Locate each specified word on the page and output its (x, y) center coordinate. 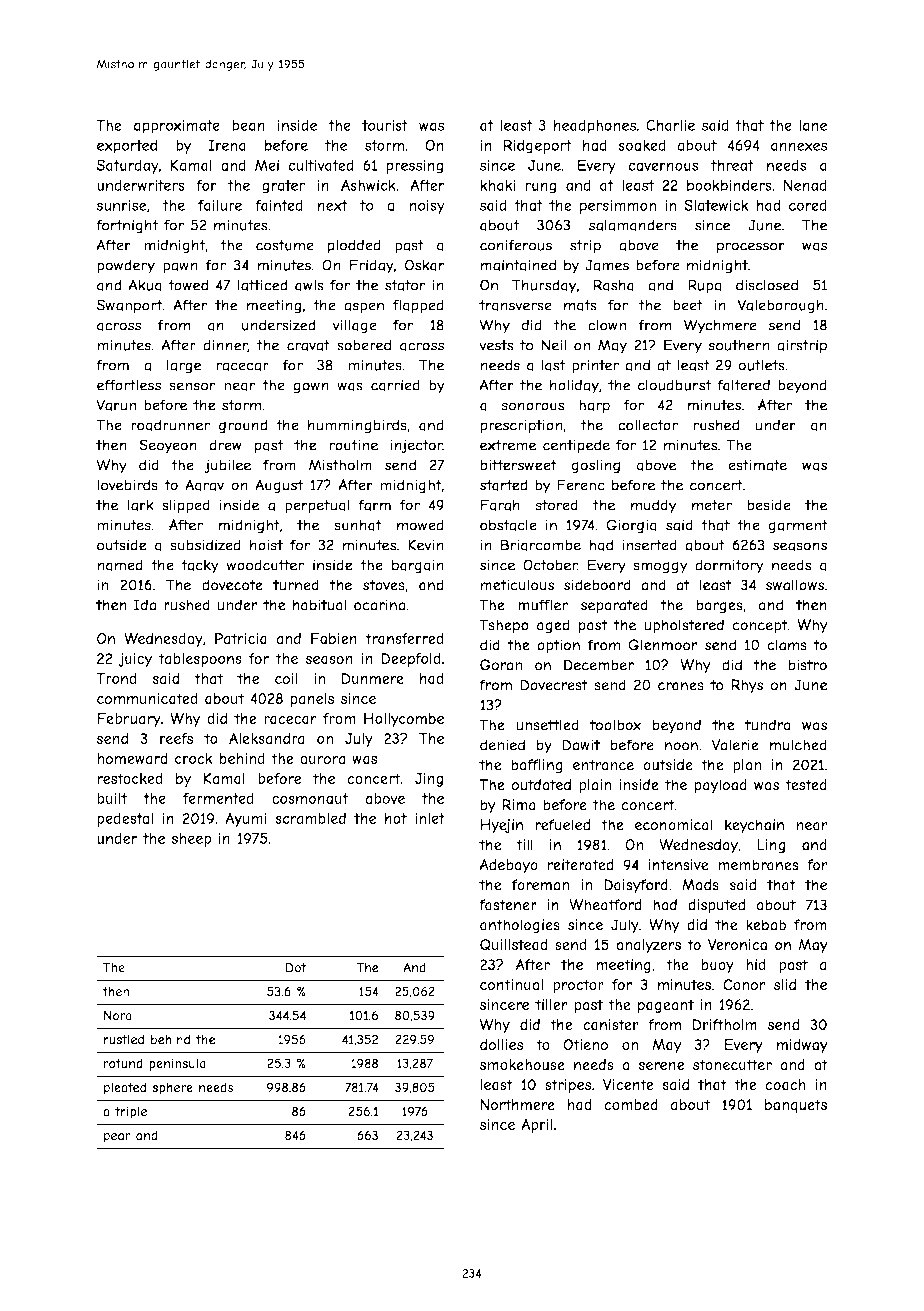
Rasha (614, 285)
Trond (116, 678)
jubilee (227, 466)
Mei (267, 165)
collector (648, 425)
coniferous (516, 245)
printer (595, 366)
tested (806, 785)
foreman (540, 885)
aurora (322, 760)
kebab (766, 925)
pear (117, 1138)
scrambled (310, 818)
